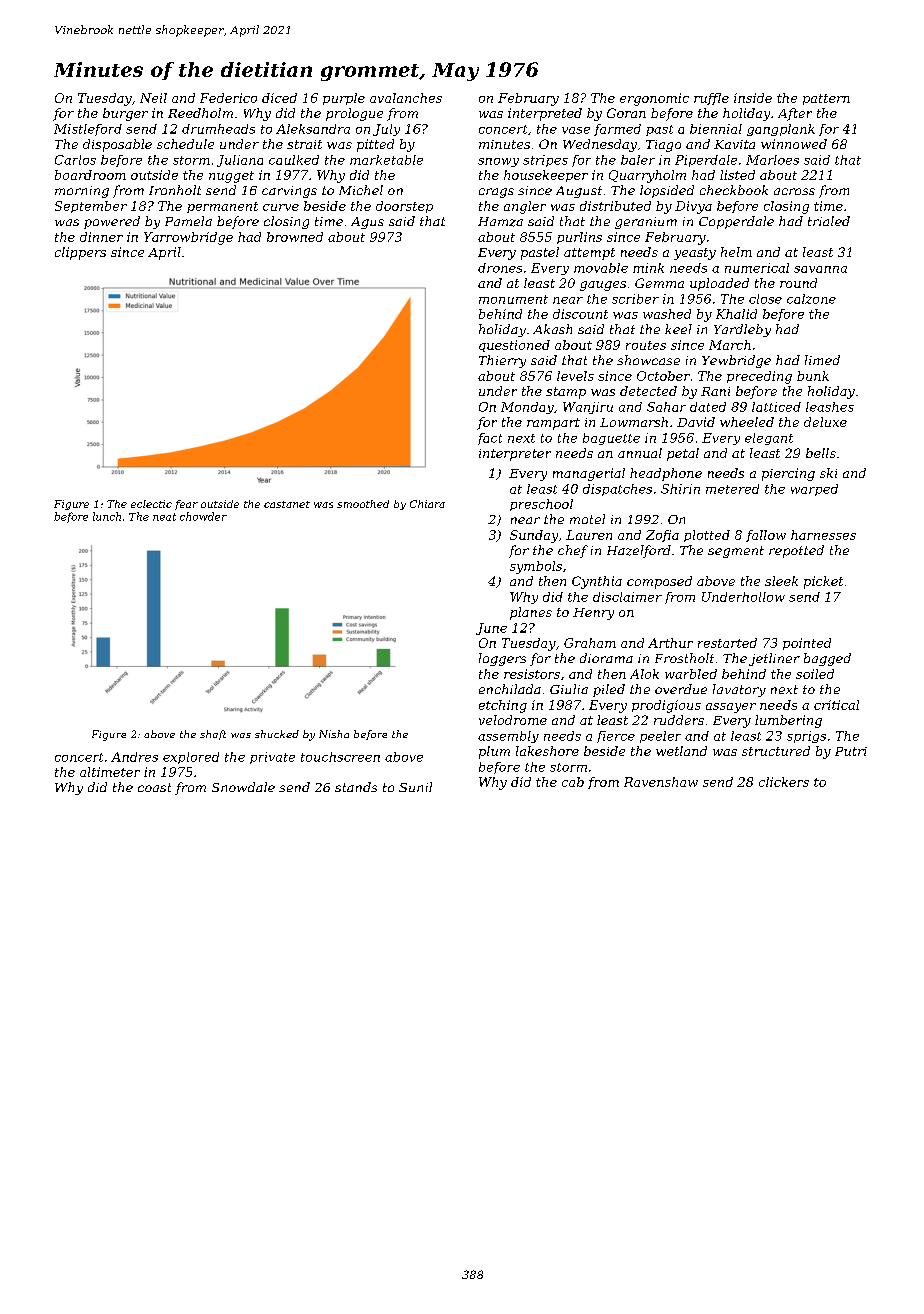  What do you see at coordinates (502, 361) in the screenshot?
I see `Thierry` at bounding box center [502, 361].
